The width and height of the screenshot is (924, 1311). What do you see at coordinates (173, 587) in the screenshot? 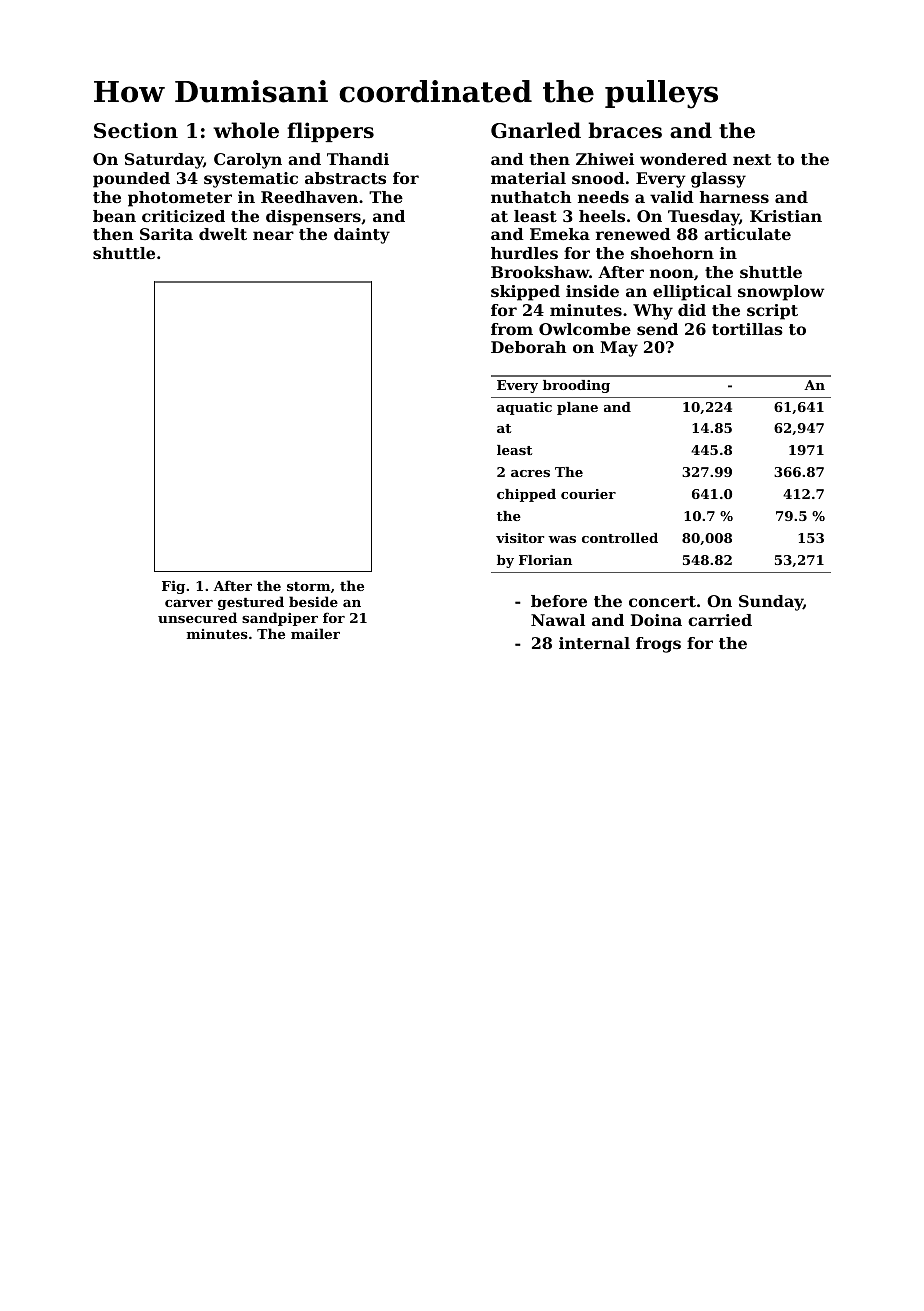
I see `Fig` at bounding box center [173, 587].
